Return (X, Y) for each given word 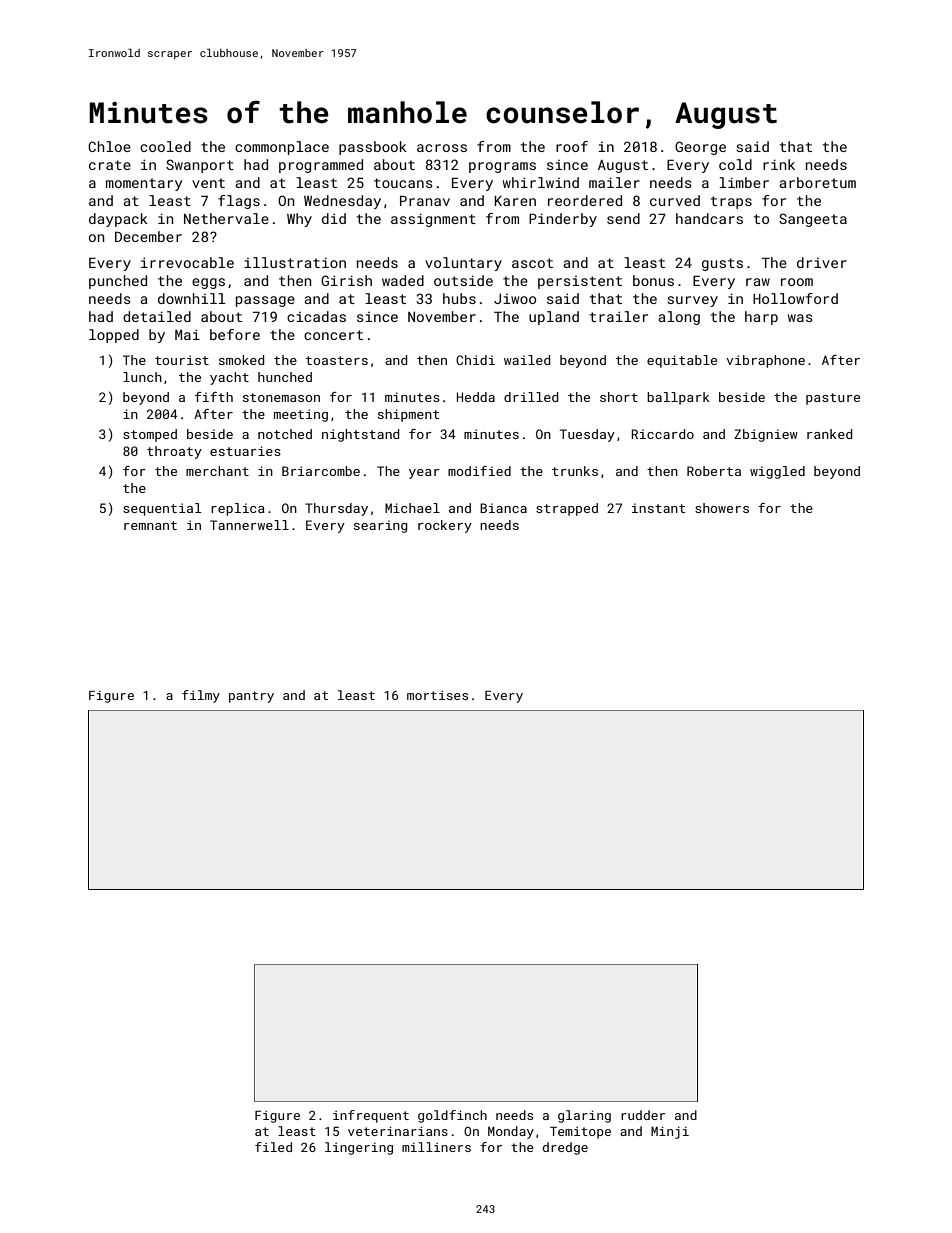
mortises (437, 695)
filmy (201, 696)
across (442, 148)
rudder (643, 1115)
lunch (142, 377)
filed (273, 1147)
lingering (359, 1148)
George (700, 148)
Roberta (714, 471)
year (424, 474)
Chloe (109, 146)
